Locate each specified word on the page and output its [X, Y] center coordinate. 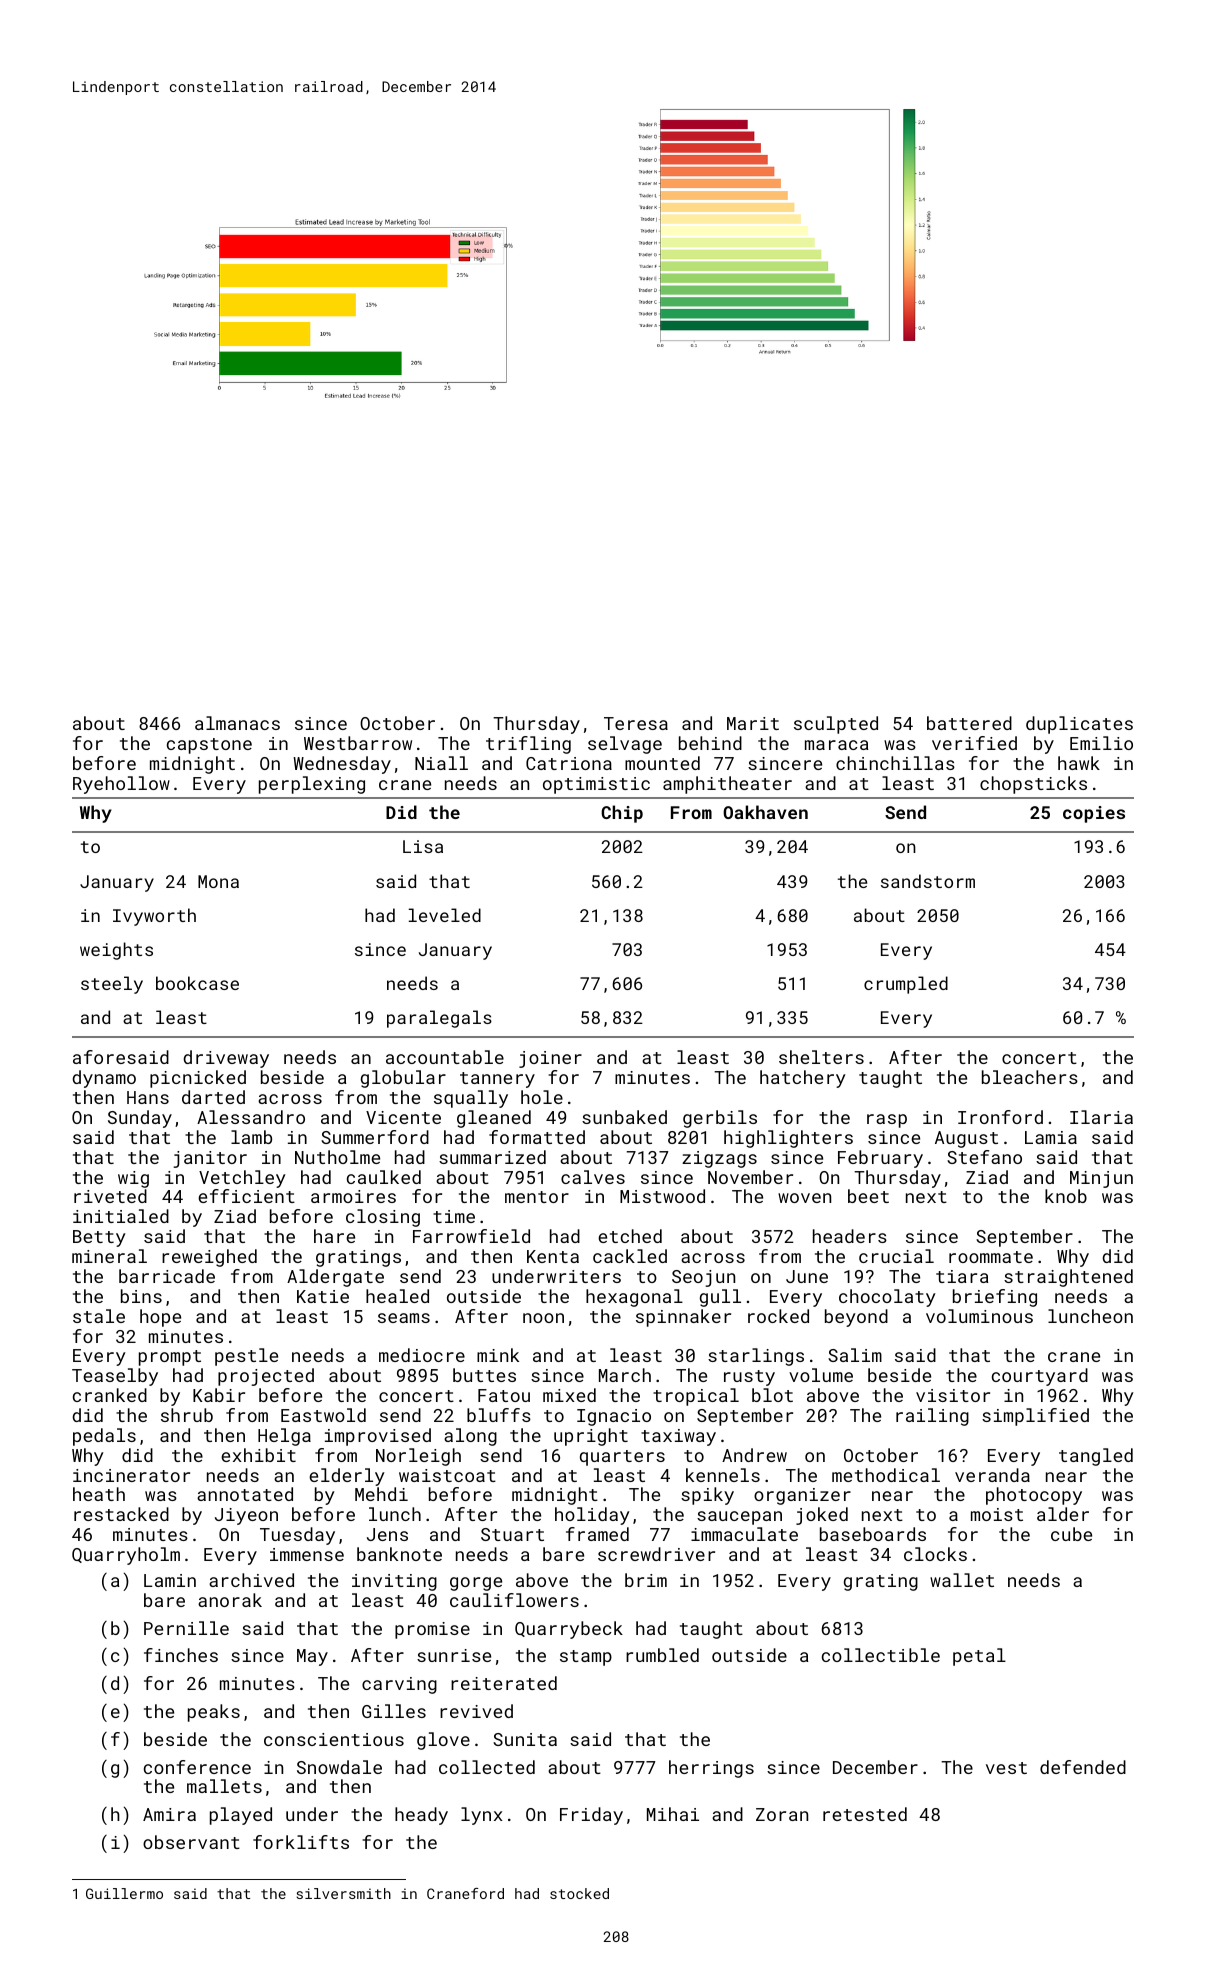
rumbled [662, 1655]
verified [974, 743]
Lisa [423, 846]
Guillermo [124, 1893]
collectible [881, 1655]
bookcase [197, 983]
